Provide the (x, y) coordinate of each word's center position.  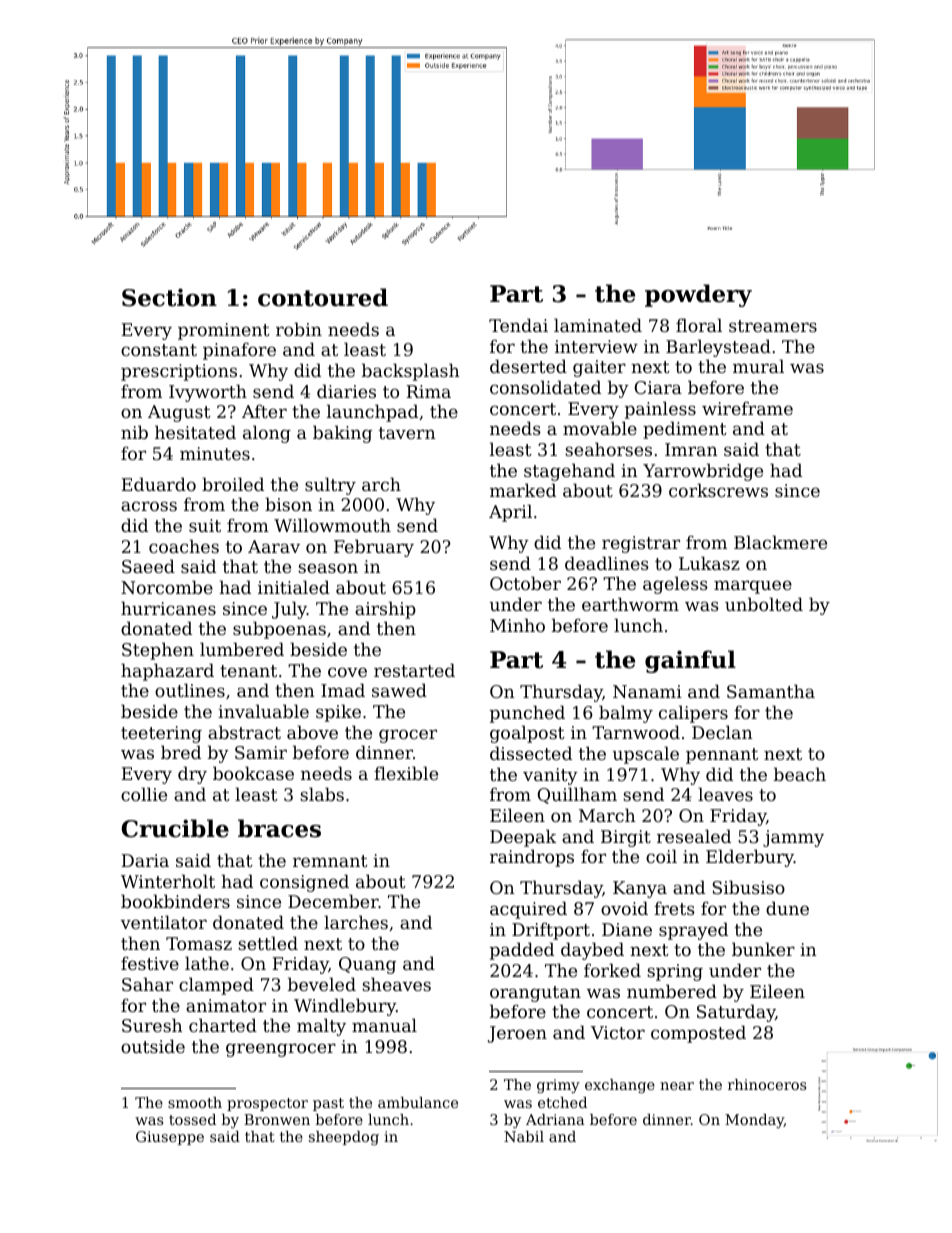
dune (787, 908)
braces (279, 828)
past (328, 1104)
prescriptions (179, 372)
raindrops (532, 858)
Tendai (518, 325)
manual (384, 1025)
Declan (722, 732)
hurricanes (168, 608)
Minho (517, 625)
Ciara (658, 387)
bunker (763, 949)
